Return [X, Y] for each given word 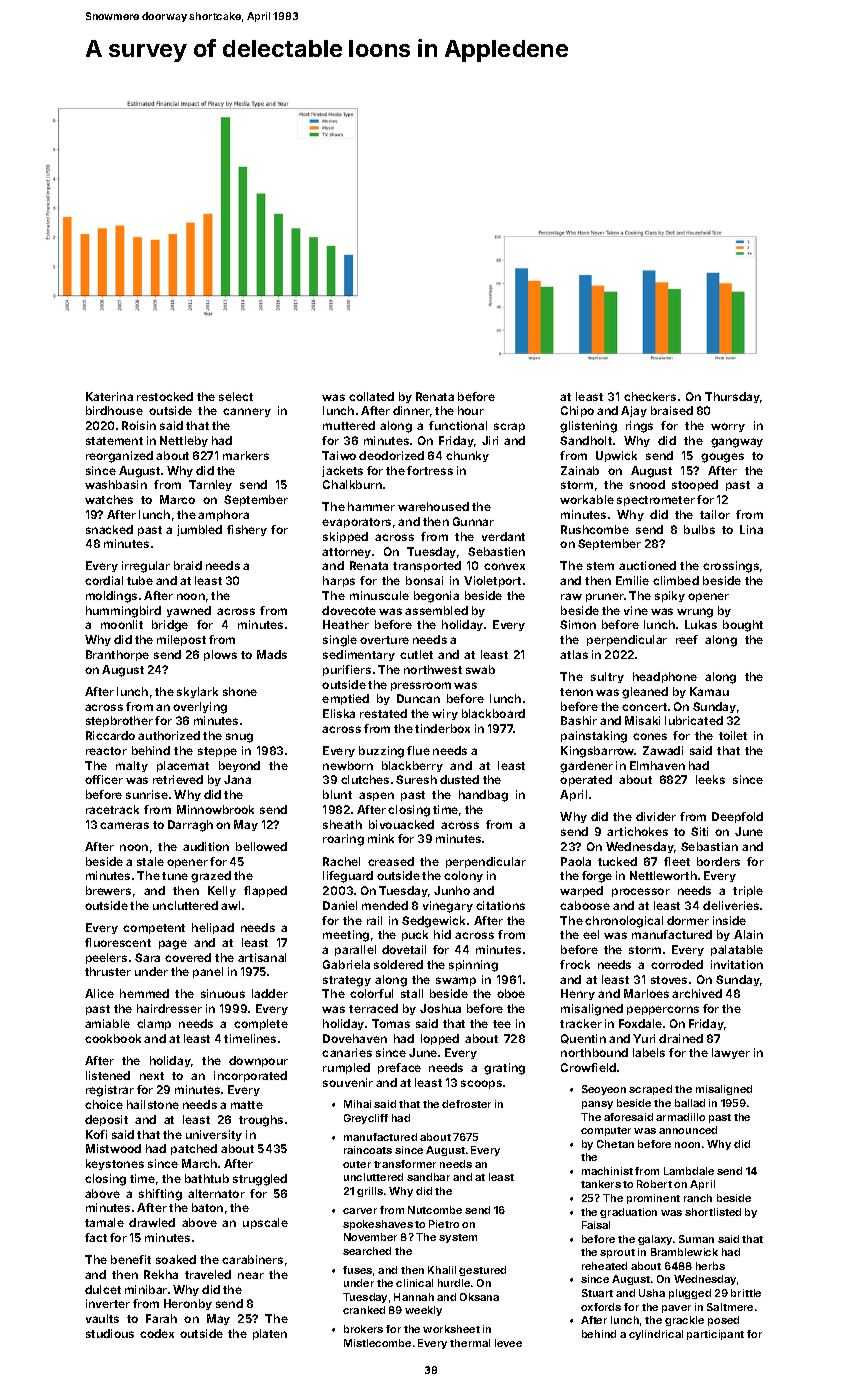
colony [463, 876]
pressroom [421, 686]
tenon [576, 692]
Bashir [579, 720]
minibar [146, 1289]
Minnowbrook [215, 809]
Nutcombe [435, 1210]
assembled [436, 610]
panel [208, 972]
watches [109, 499]
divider [656, 816]
